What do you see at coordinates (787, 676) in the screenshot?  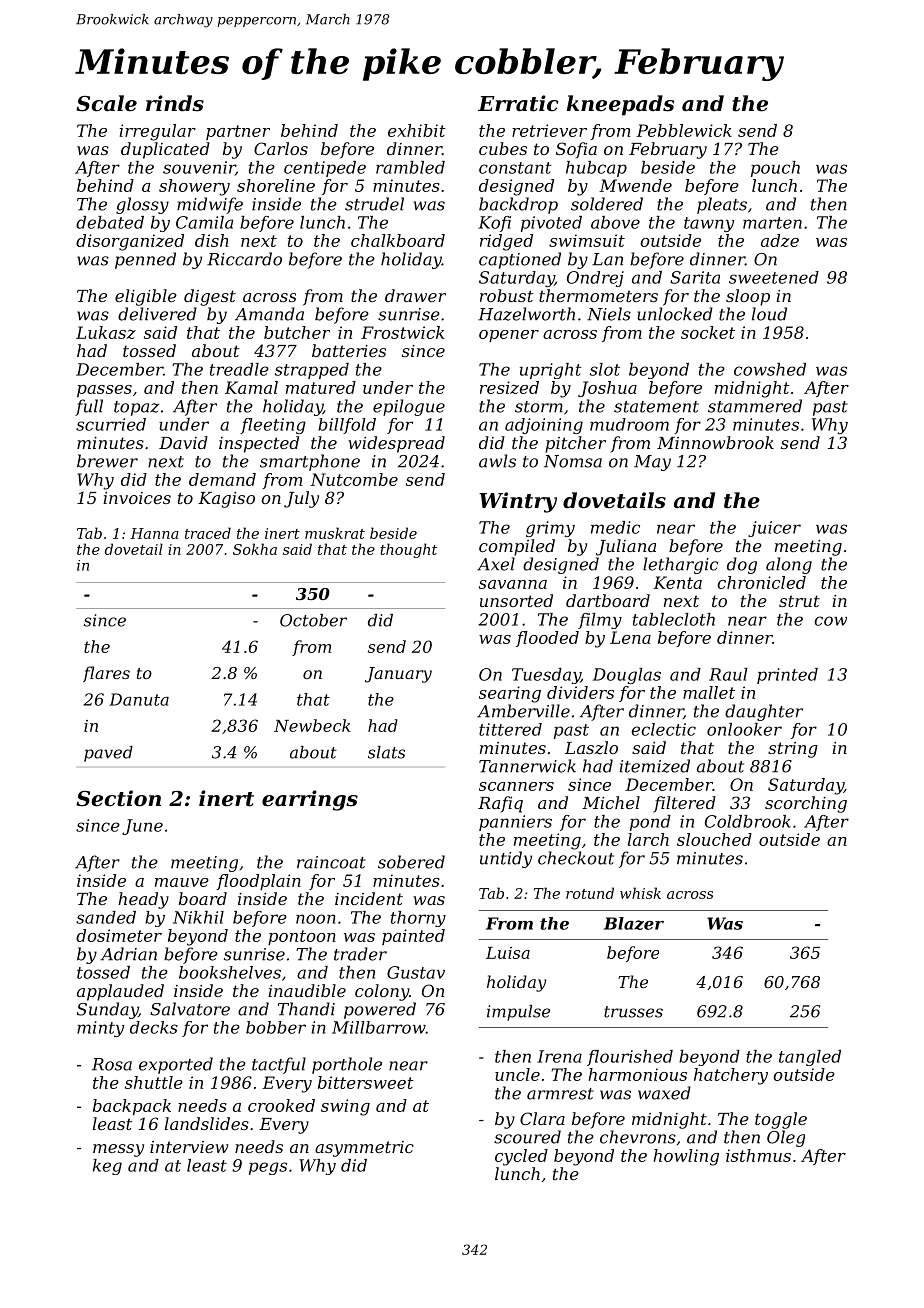 I see `printed` at bounding box center [787, 676].
